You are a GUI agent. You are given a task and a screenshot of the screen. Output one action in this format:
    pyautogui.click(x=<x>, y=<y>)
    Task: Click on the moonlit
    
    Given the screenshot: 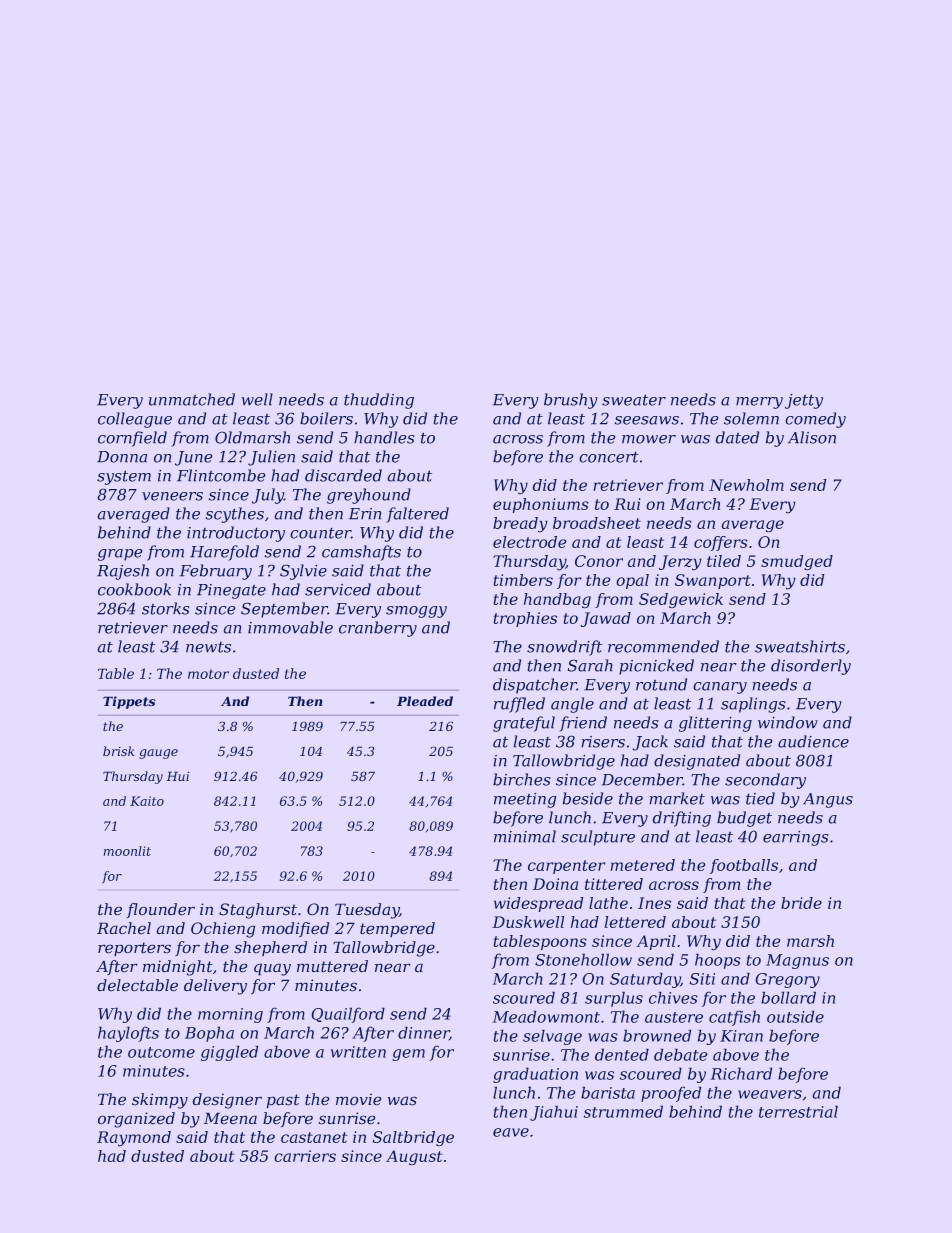 What is the action you would take?
    pyautogui.click(x=127, y=851)
